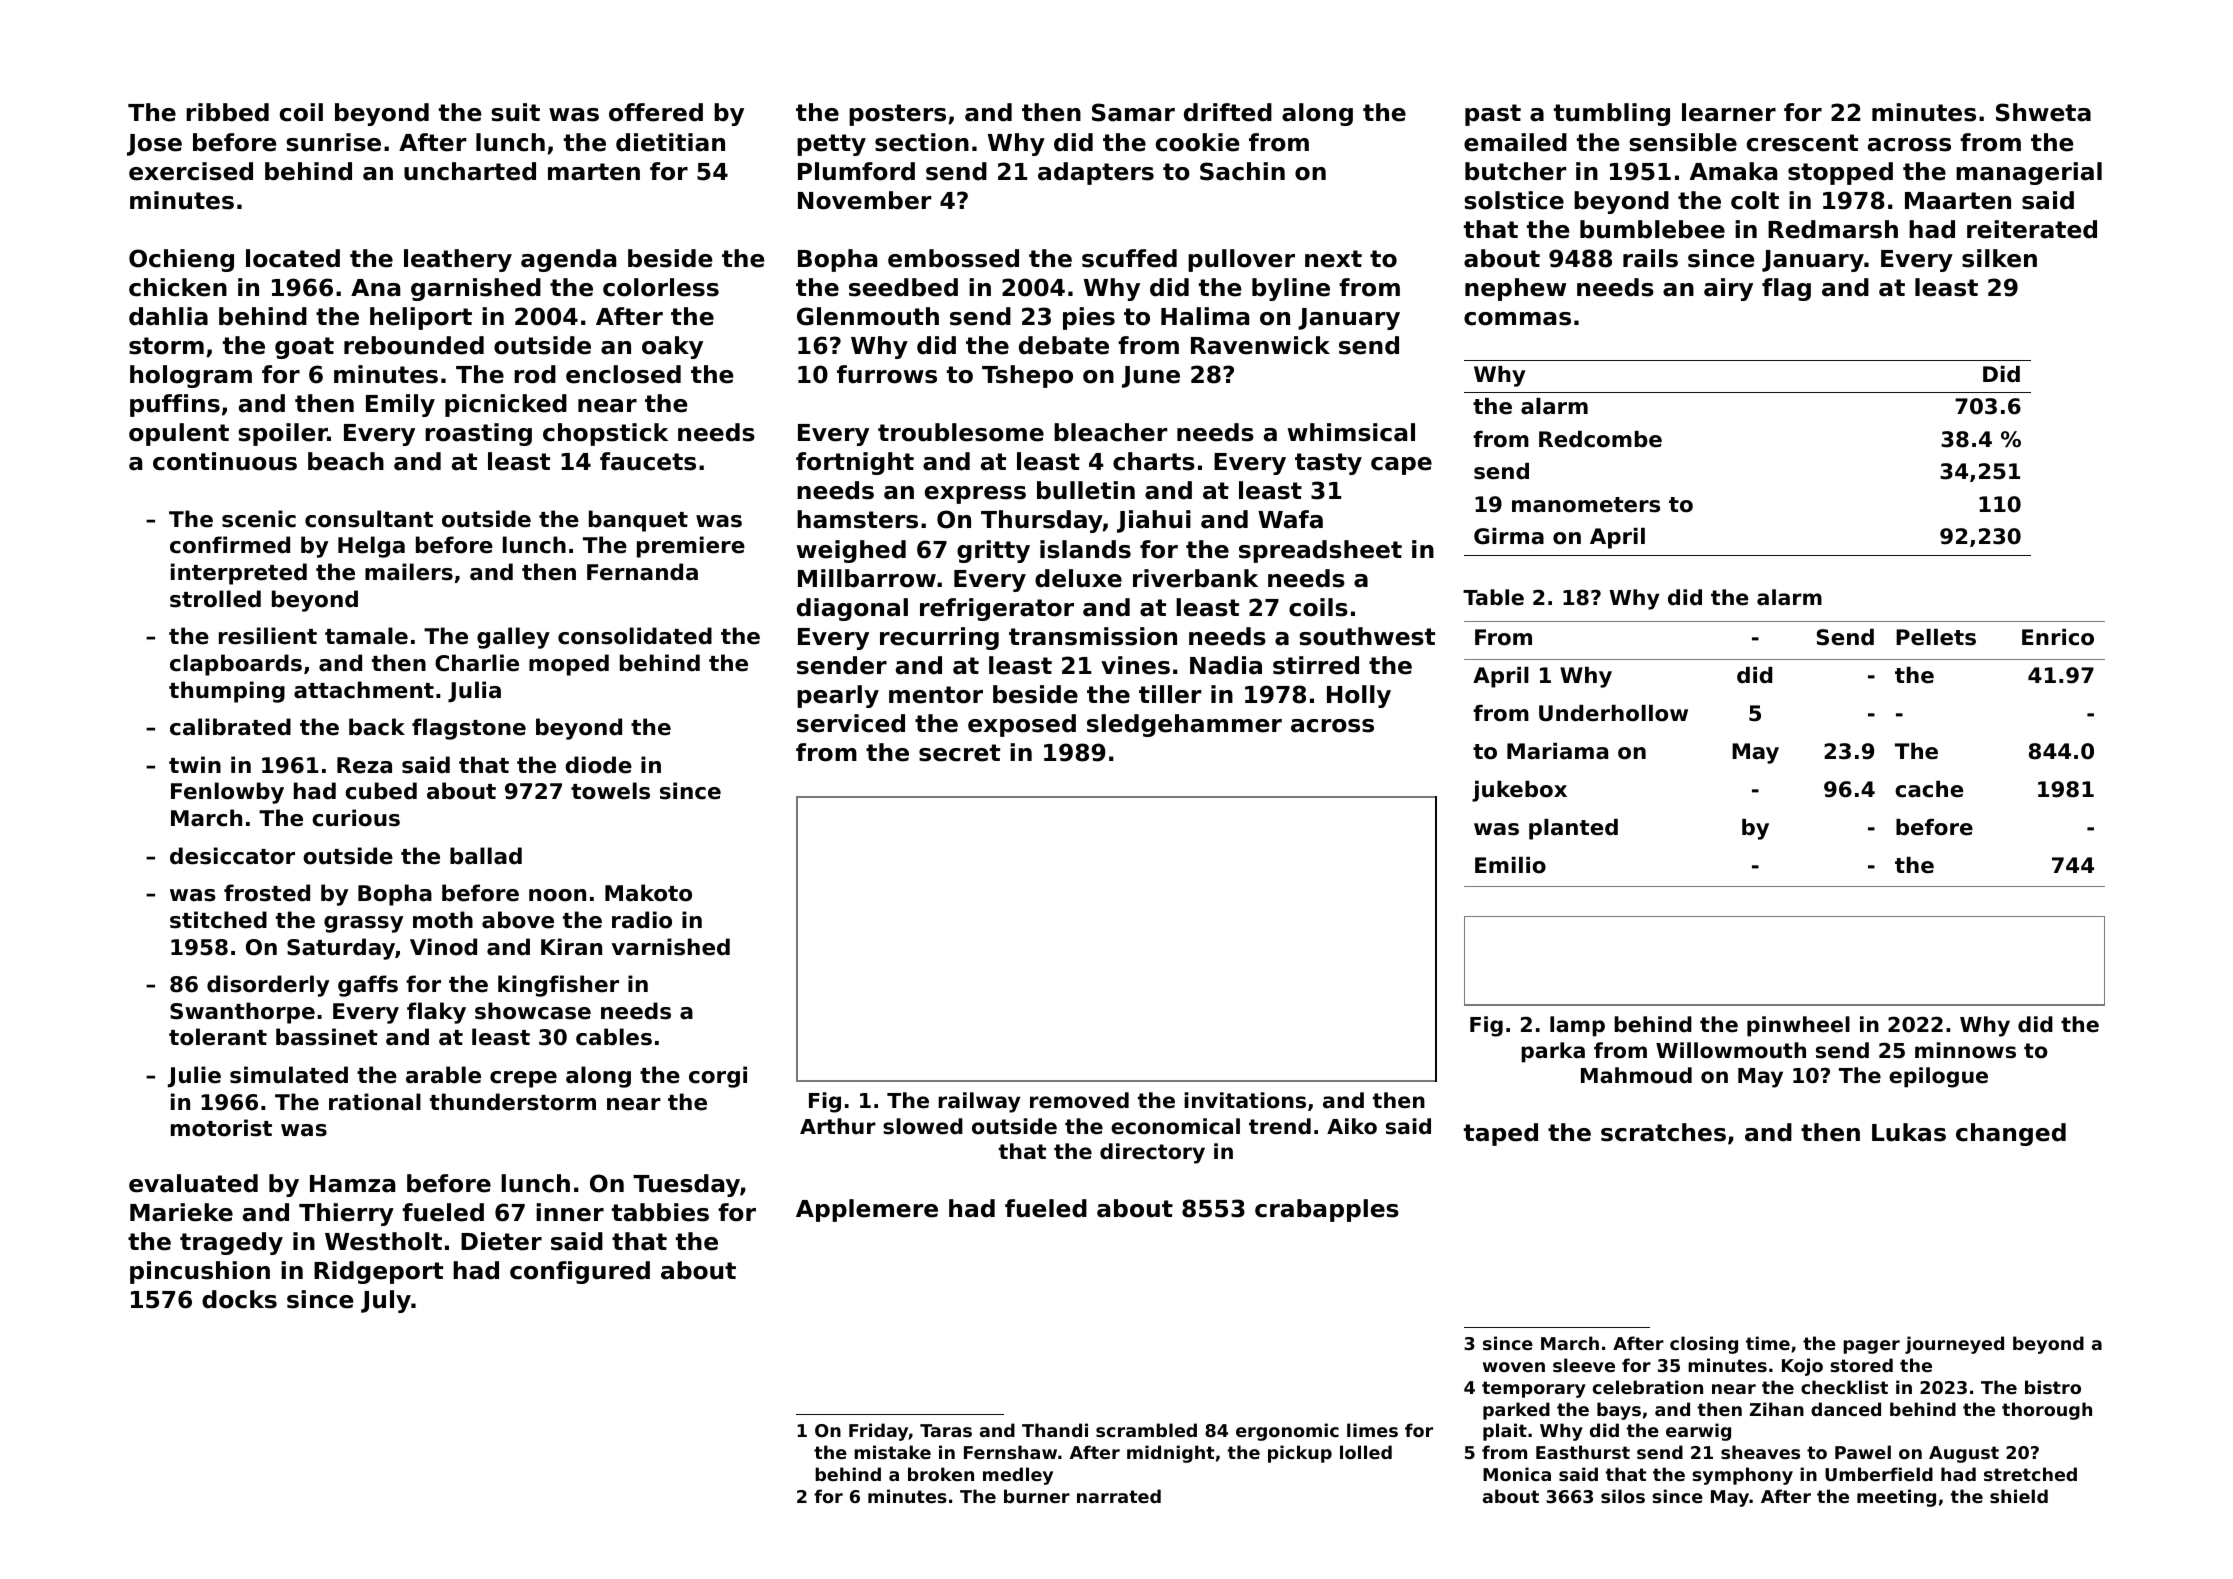 This screenshot has width=2233, height=1579. I want to click on back, so click(377, 727).
